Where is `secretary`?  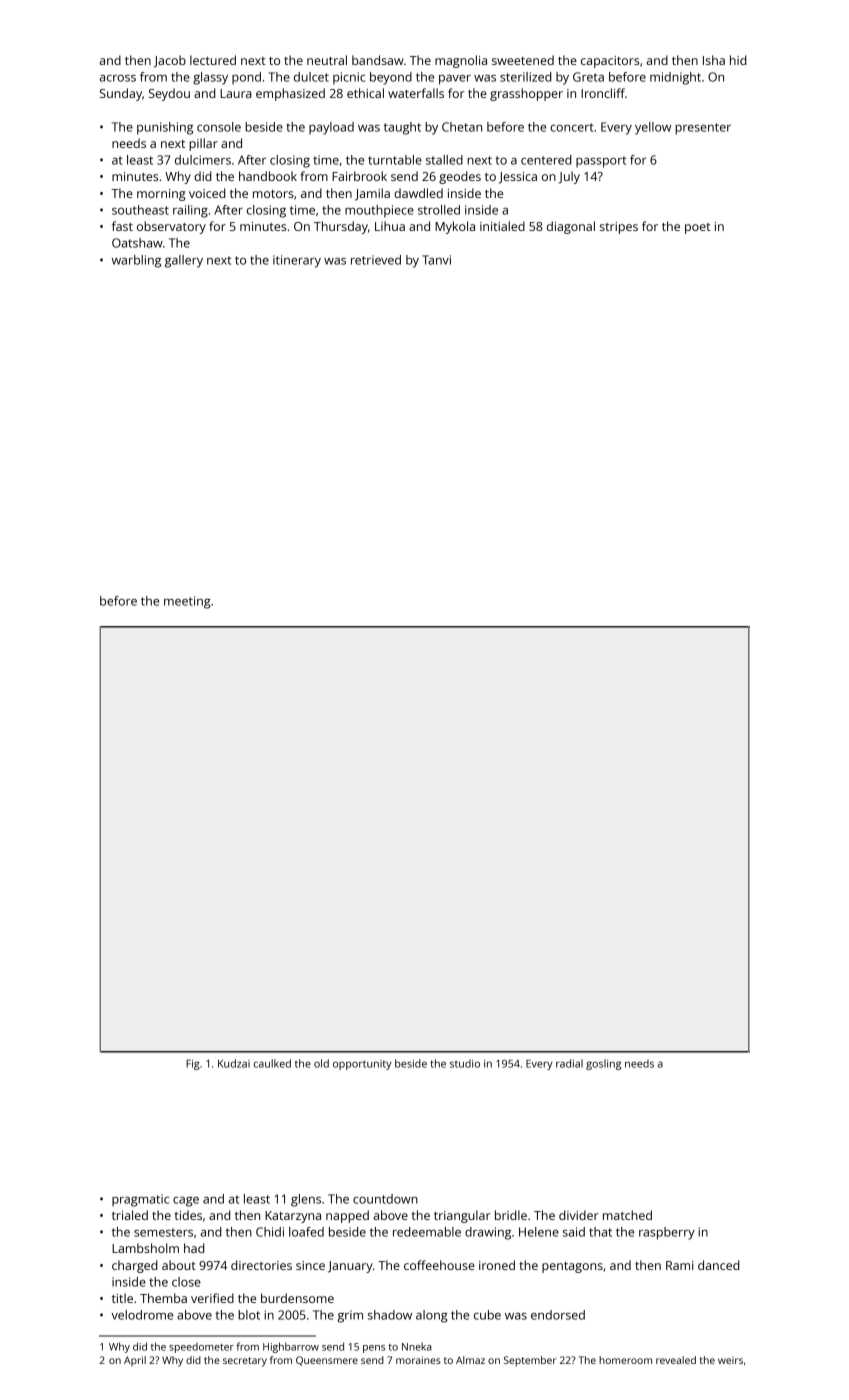
secretary is located at coordinates (245, 1362).
